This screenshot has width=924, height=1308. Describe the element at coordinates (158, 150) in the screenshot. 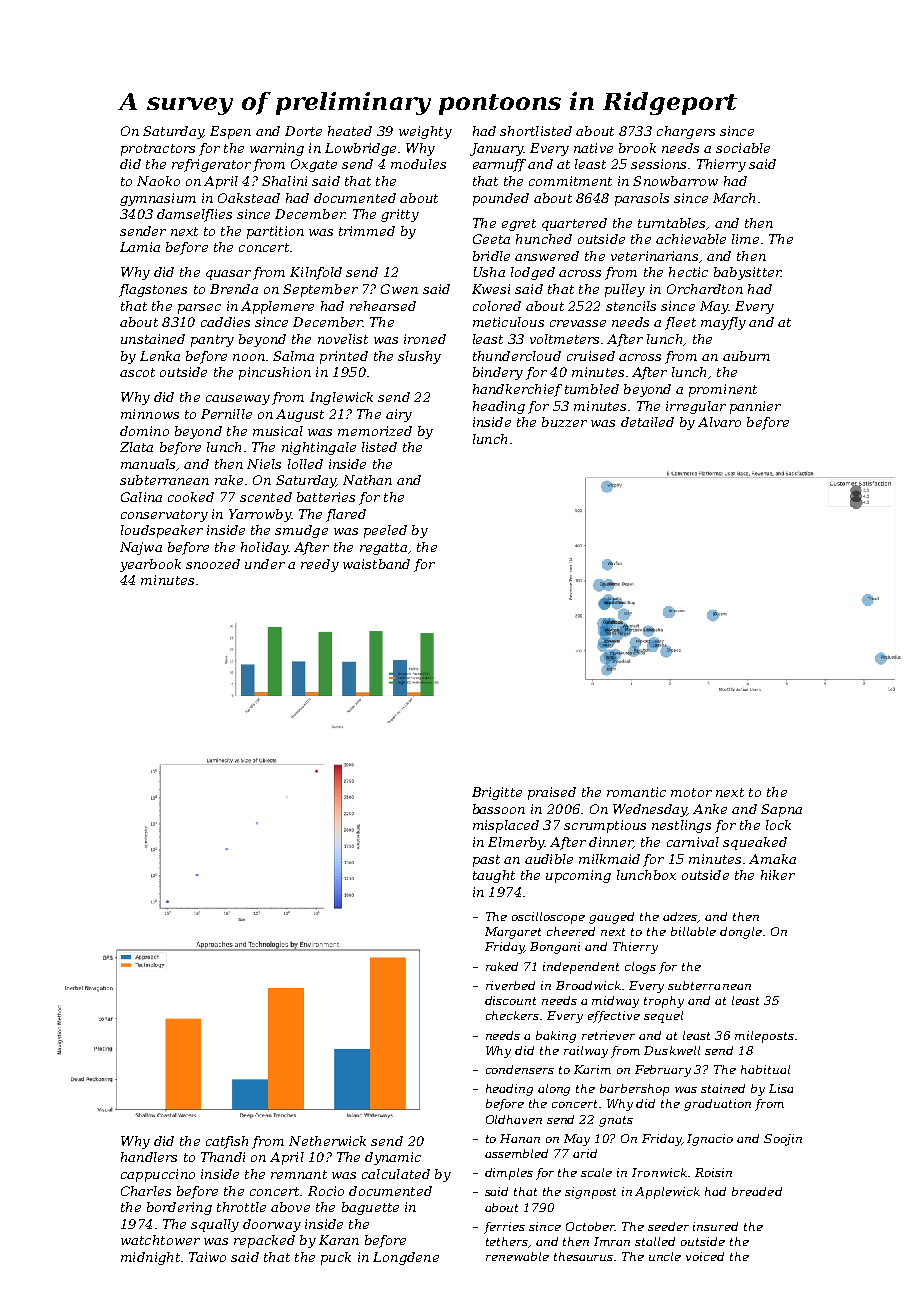

I see `protractors` at that location.
